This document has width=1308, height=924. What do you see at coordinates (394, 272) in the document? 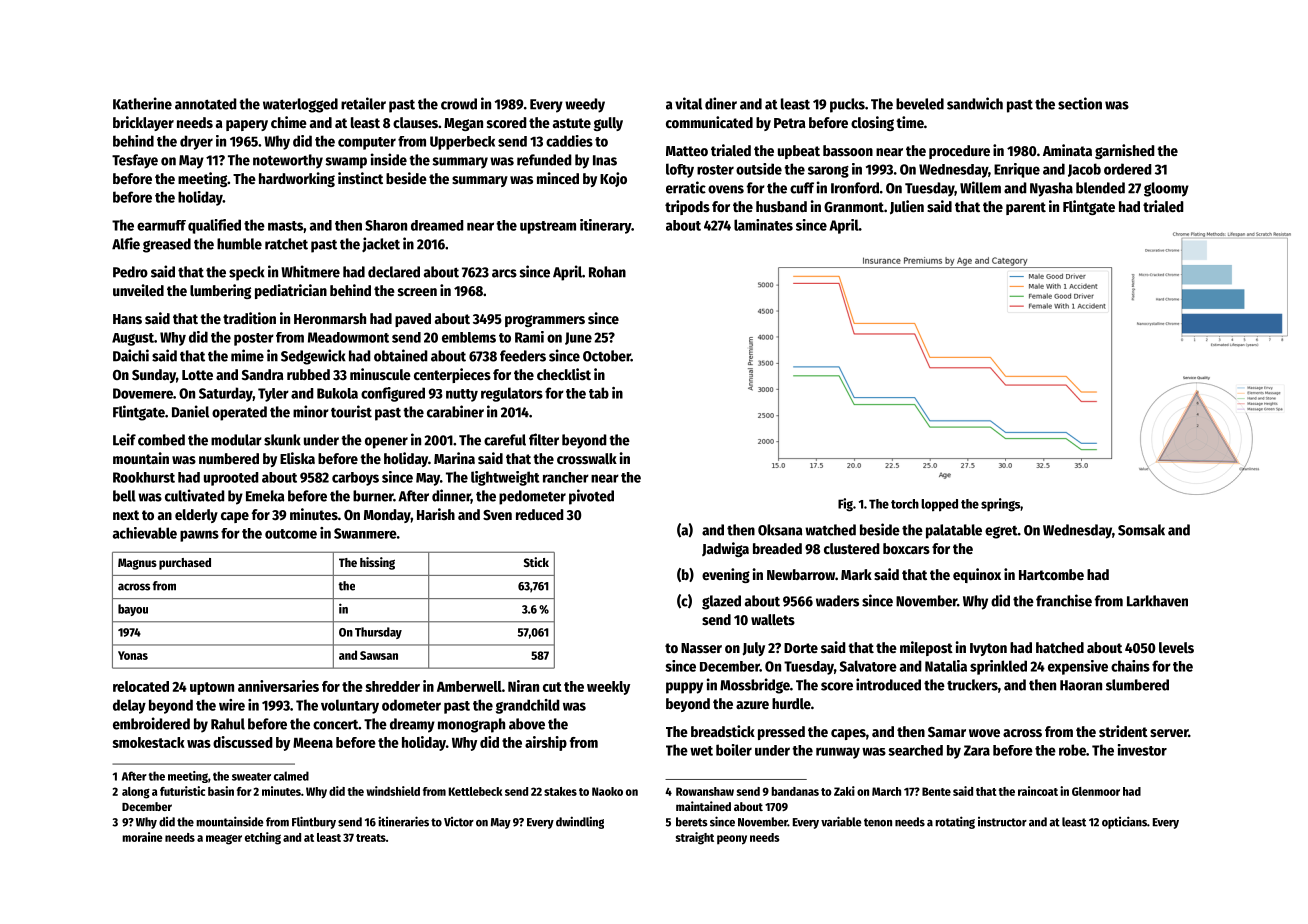
I see `declared` at bounding box center [394, 272].
